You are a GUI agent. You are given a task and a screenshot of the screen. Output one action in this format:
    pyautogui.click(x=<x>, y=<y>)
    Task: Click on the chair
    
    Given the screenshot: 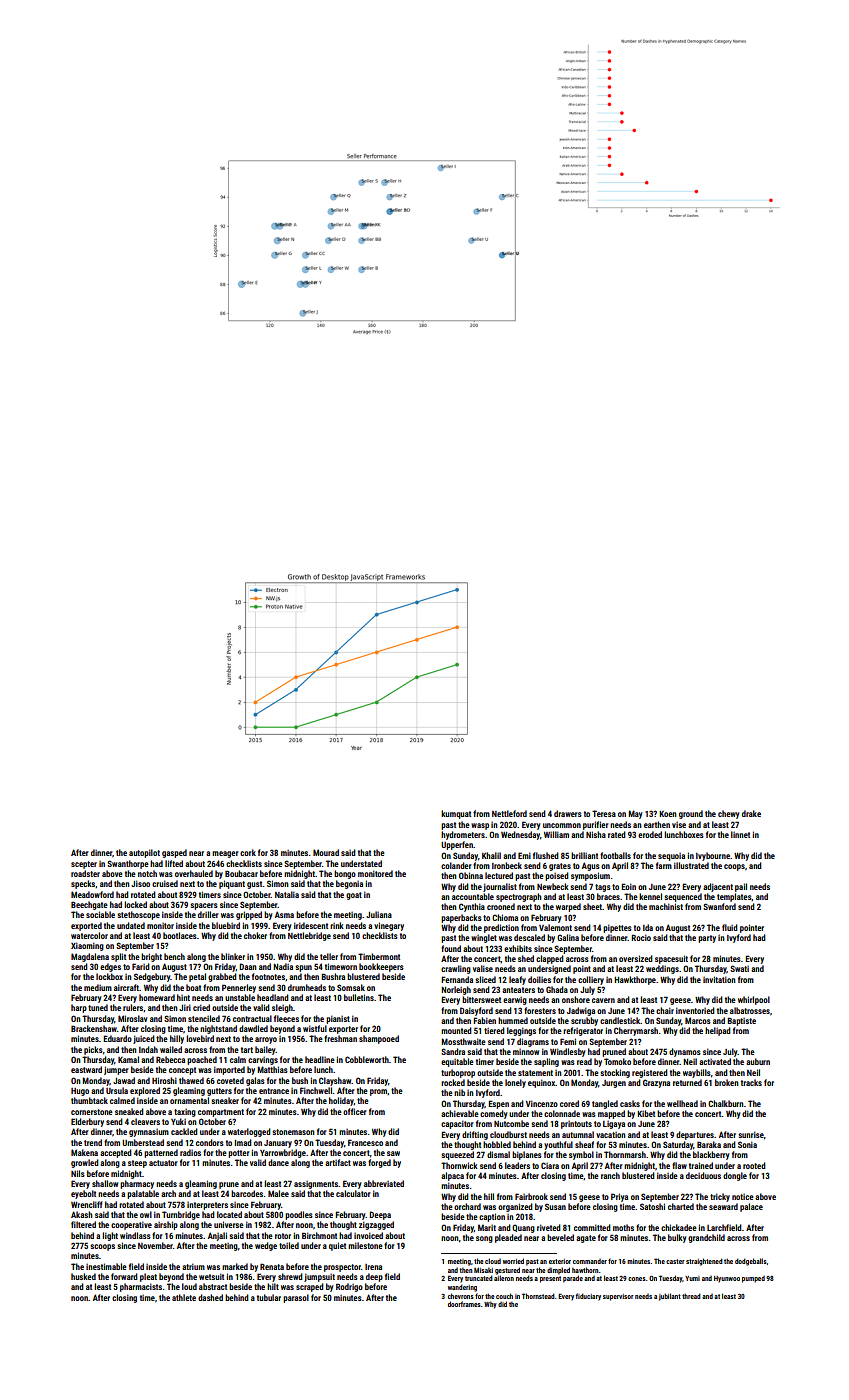 What is the action you would take?
    pyautogui.click(x=665, y=1010)
